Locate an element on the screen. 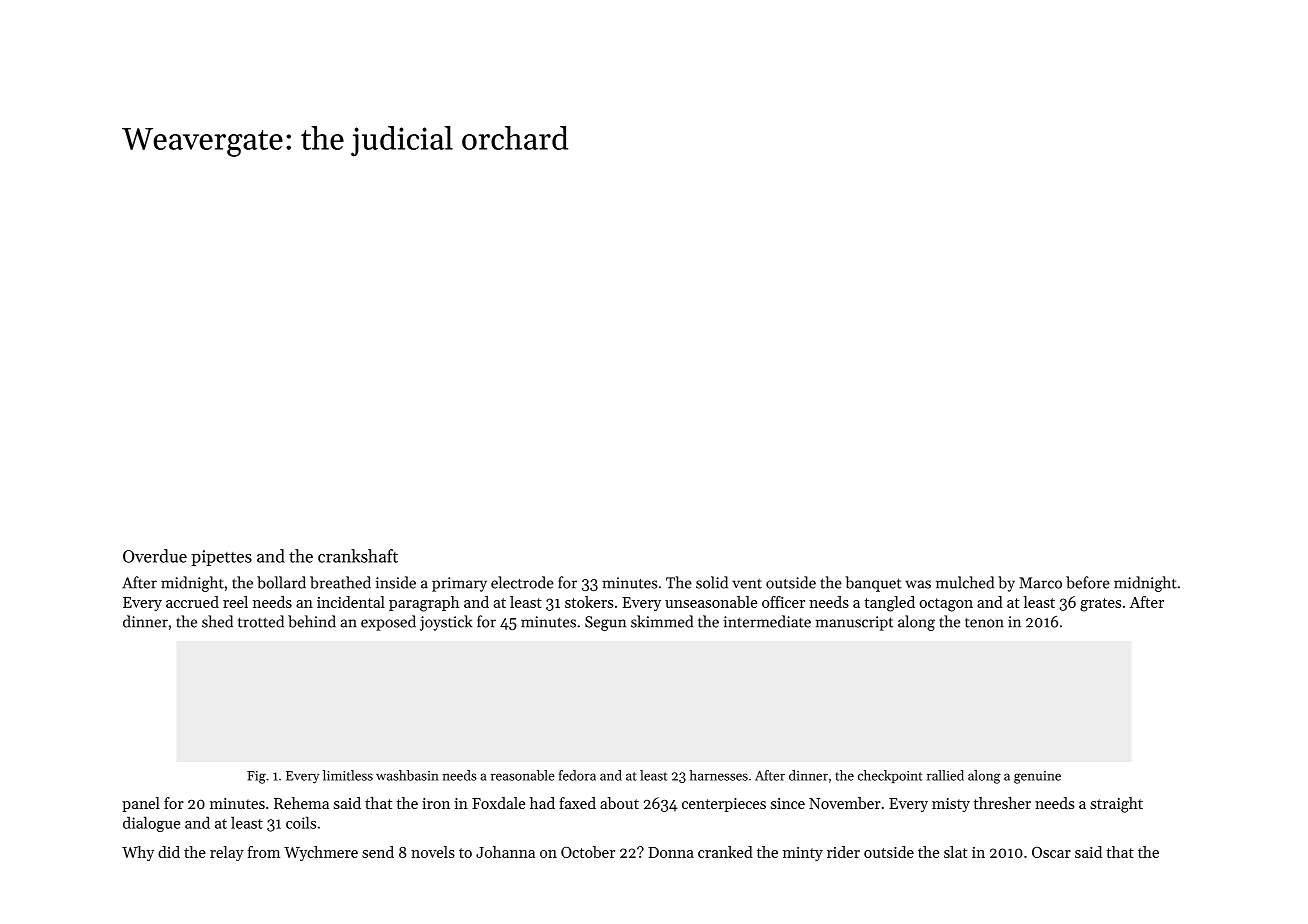  before is located at coordinates (1088, 582).
